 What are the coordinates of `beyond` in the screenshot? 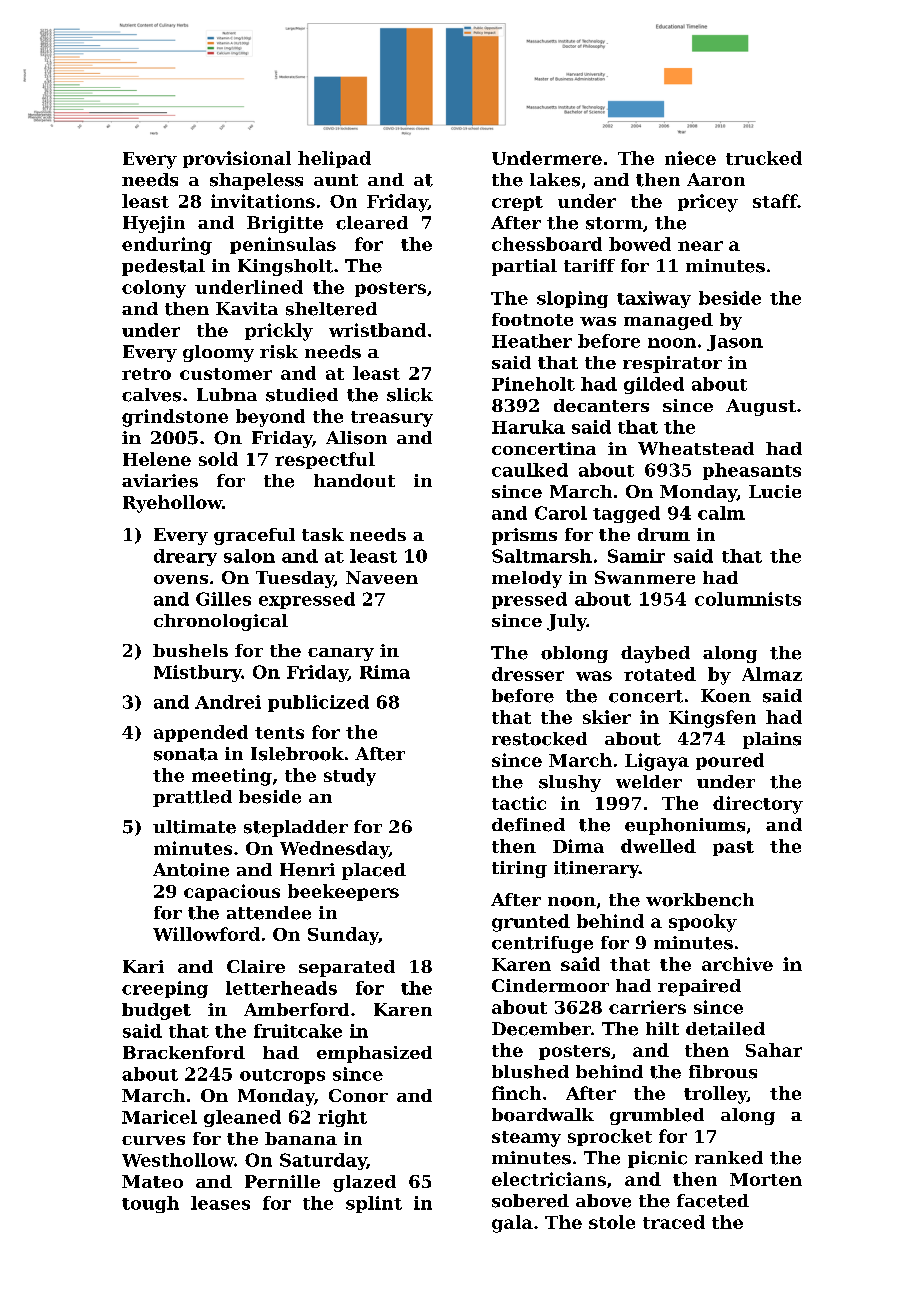 It's located at (270, 418).
